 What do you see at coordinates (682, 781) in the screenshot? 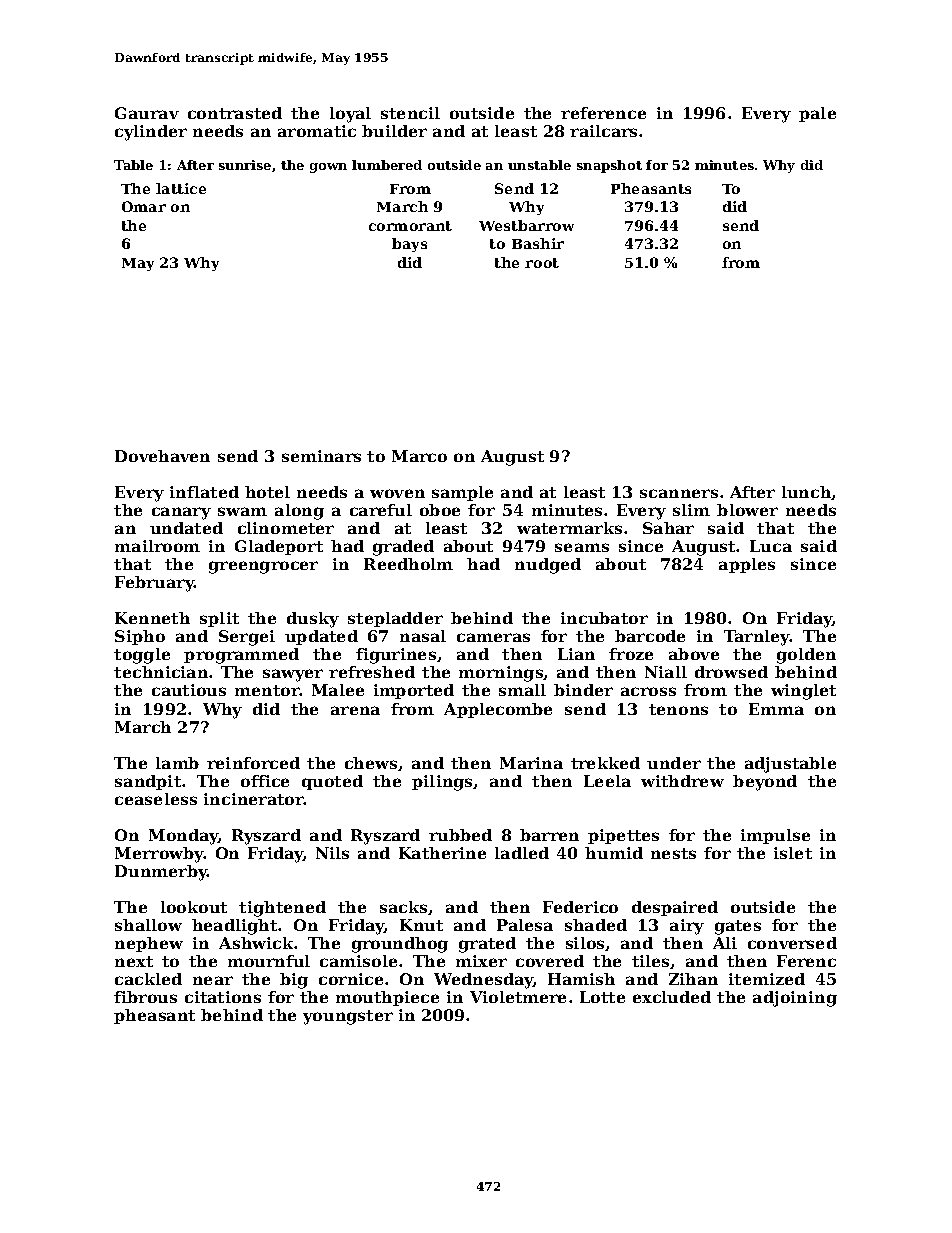
I see `withdrew` at bounding box center [682, 781].
